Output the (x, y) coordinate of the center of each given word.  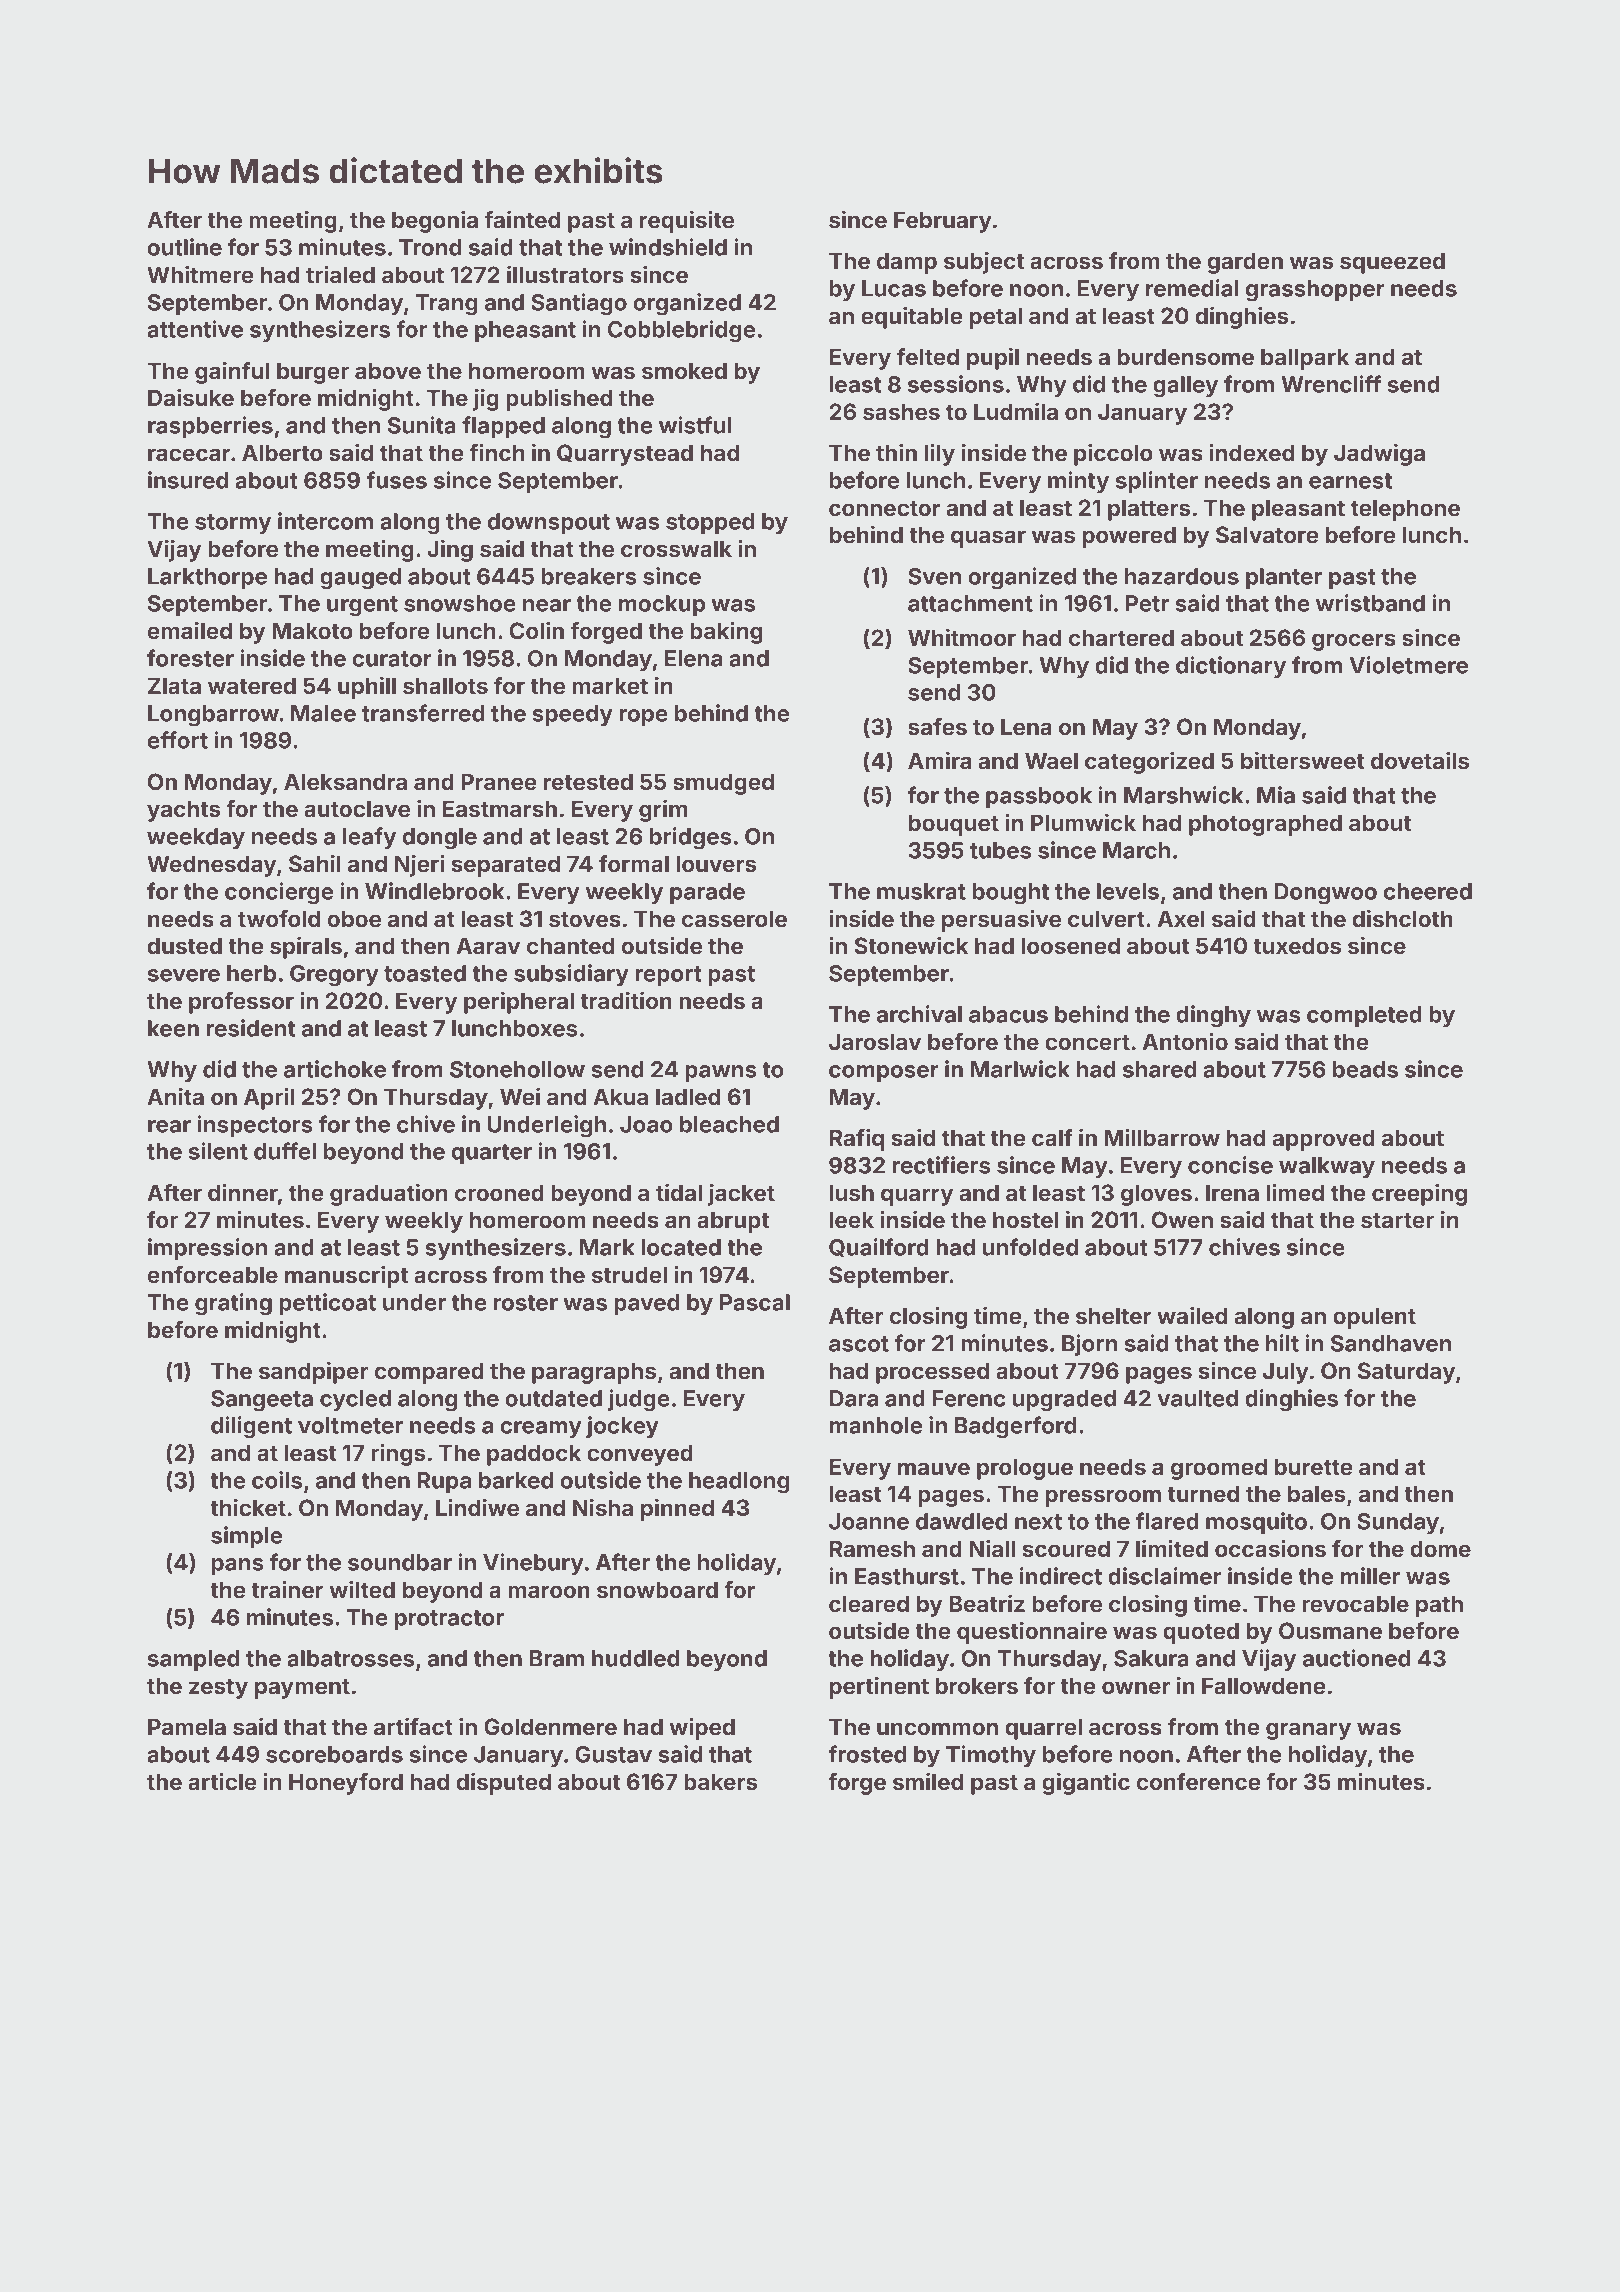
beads (1365, 1069)
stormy (233, 524)
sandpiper (313, 1373)
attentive (195, 329)
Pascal (755, 1302)
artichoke (335, 1069)
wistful (695, 425)
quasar (988, 539)
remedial (1192, 288)
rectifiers (941, 1165)
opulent (1374, 1318)
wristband (1370, 603)
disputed (503, 1784)
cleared (869, 1603)
